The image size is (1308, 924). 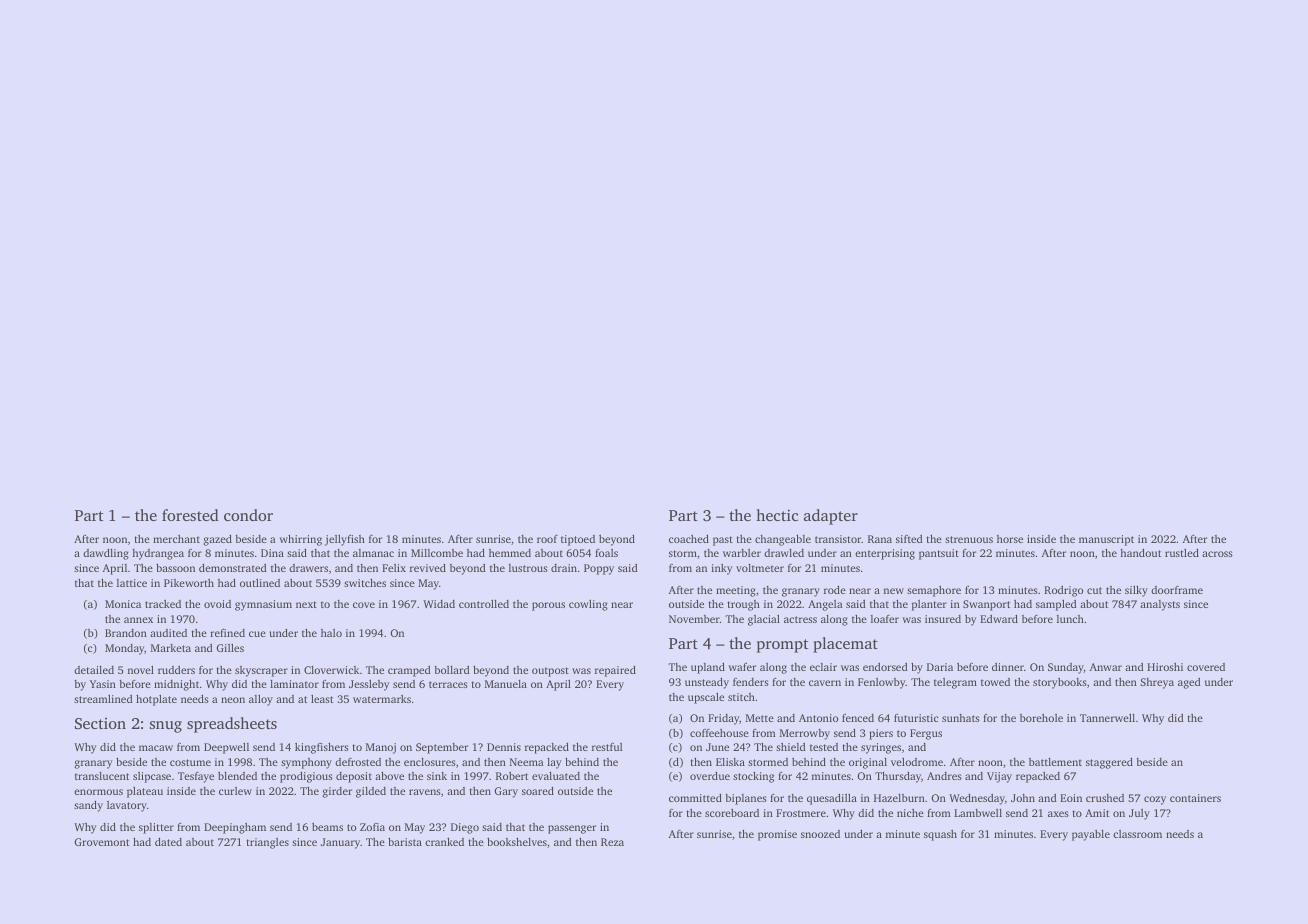 What do you see at coordinates (944, 776) in the screenshot?
I see `Andres` at bounding box center [944, 776].
